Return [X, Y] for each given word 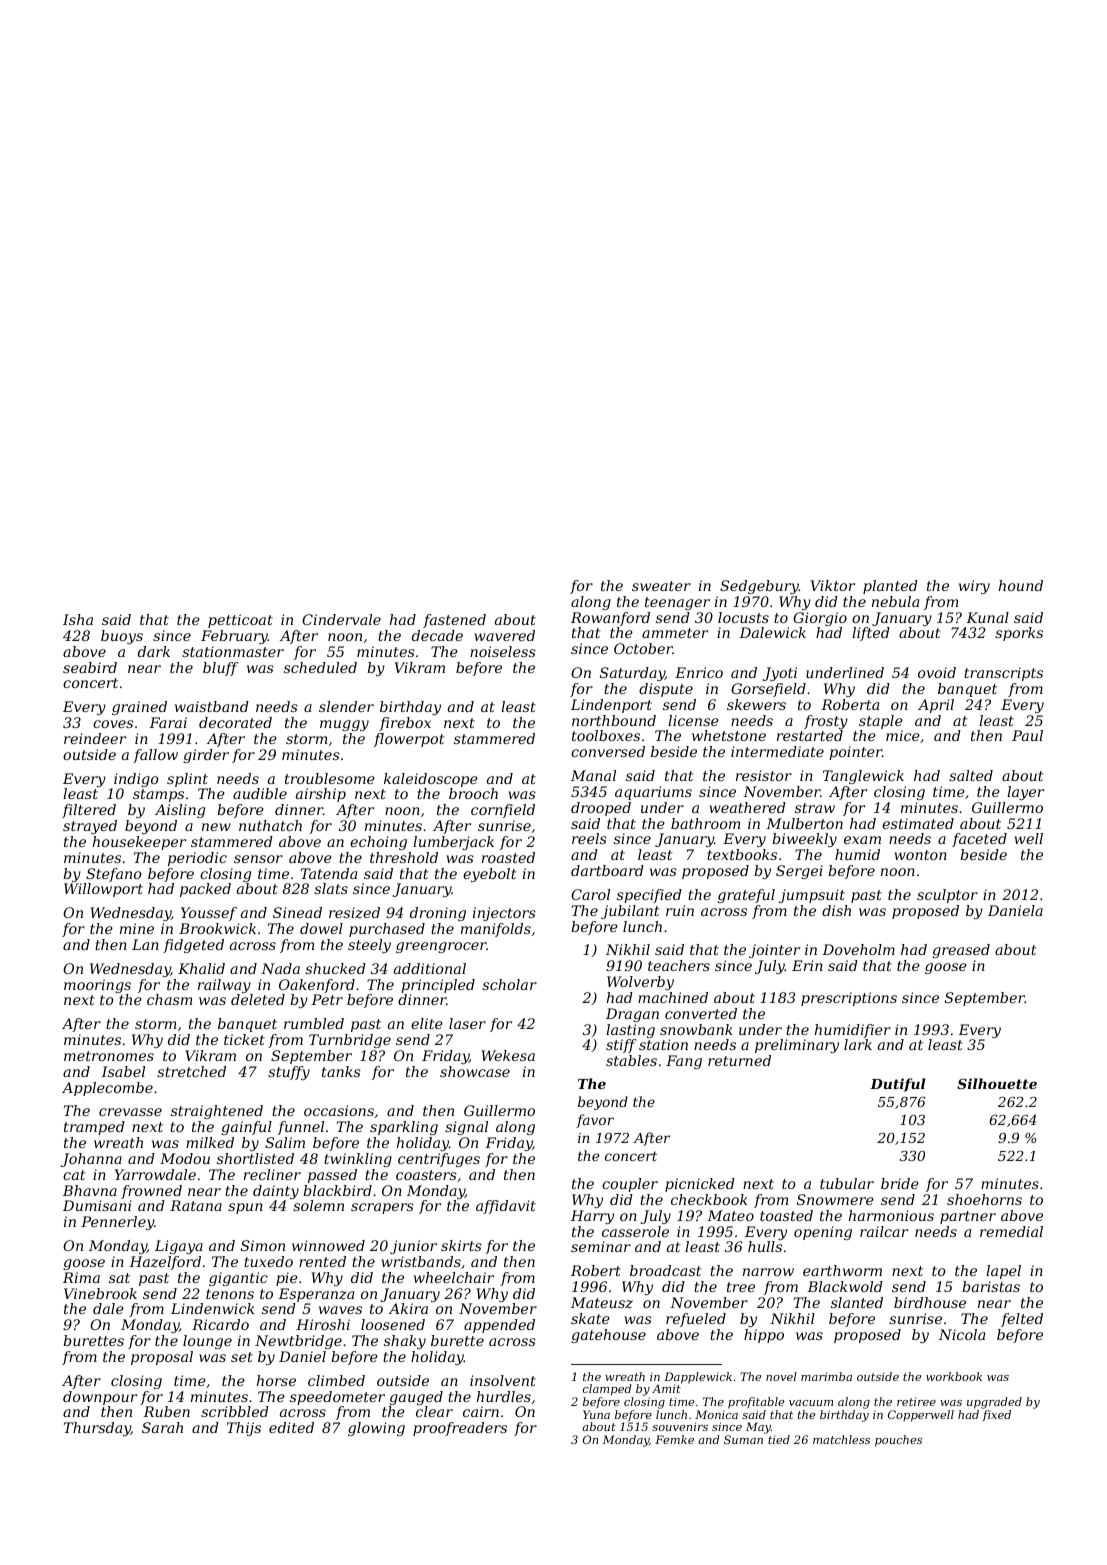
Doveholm [858, 949]
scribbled [235, 1411]
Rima [81, 1277]
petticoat [240, 621]
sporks [1019, 634]
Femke [674, 1439]
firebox [405, 724]
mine [137, 928]
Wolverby [640, 983]
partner [968, 1217]
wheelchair [454, 1277]
